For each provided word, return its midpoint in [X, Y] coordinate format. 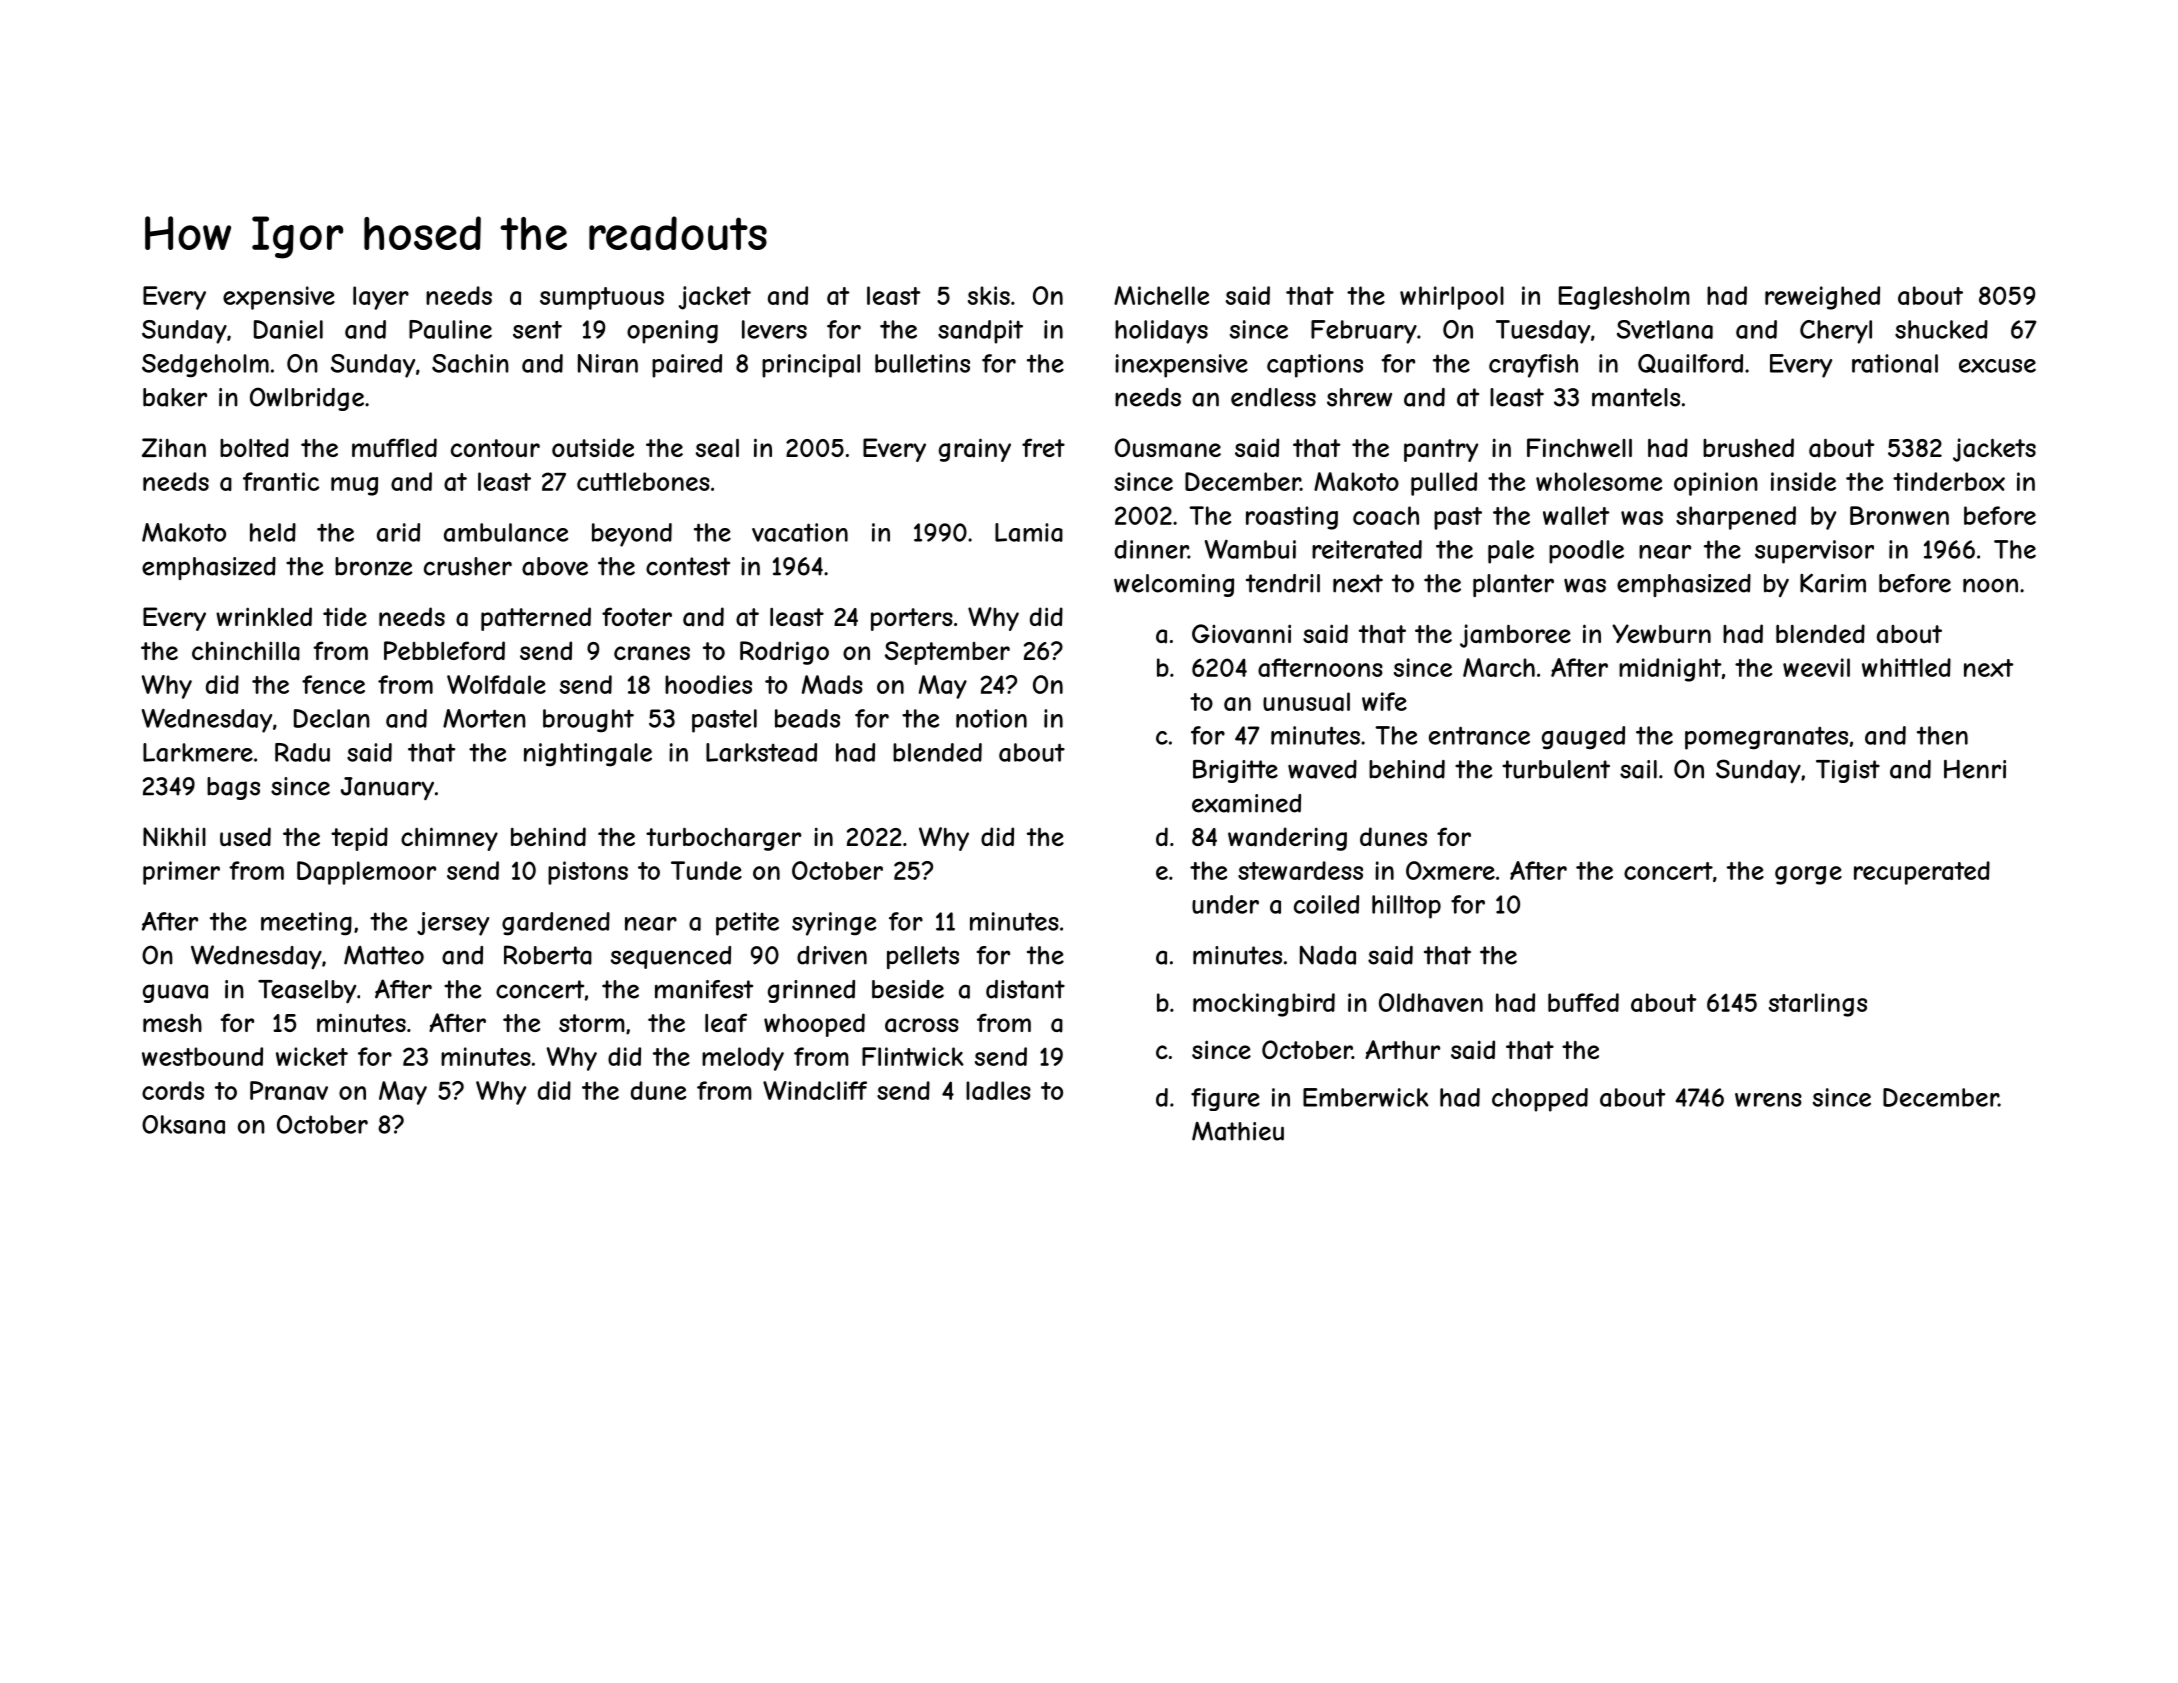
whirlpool [1452, 298]
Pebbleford [444, 650]
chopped [1540, 1100]
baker [175, 397]
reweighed [1822, 298]
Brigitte [1235, 771]
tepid [359, 839]
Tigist [1848, 771]
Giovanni [1241, 634]
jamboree [1515, 636]
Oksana [183, 1124]
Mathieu [1238, 1131]
